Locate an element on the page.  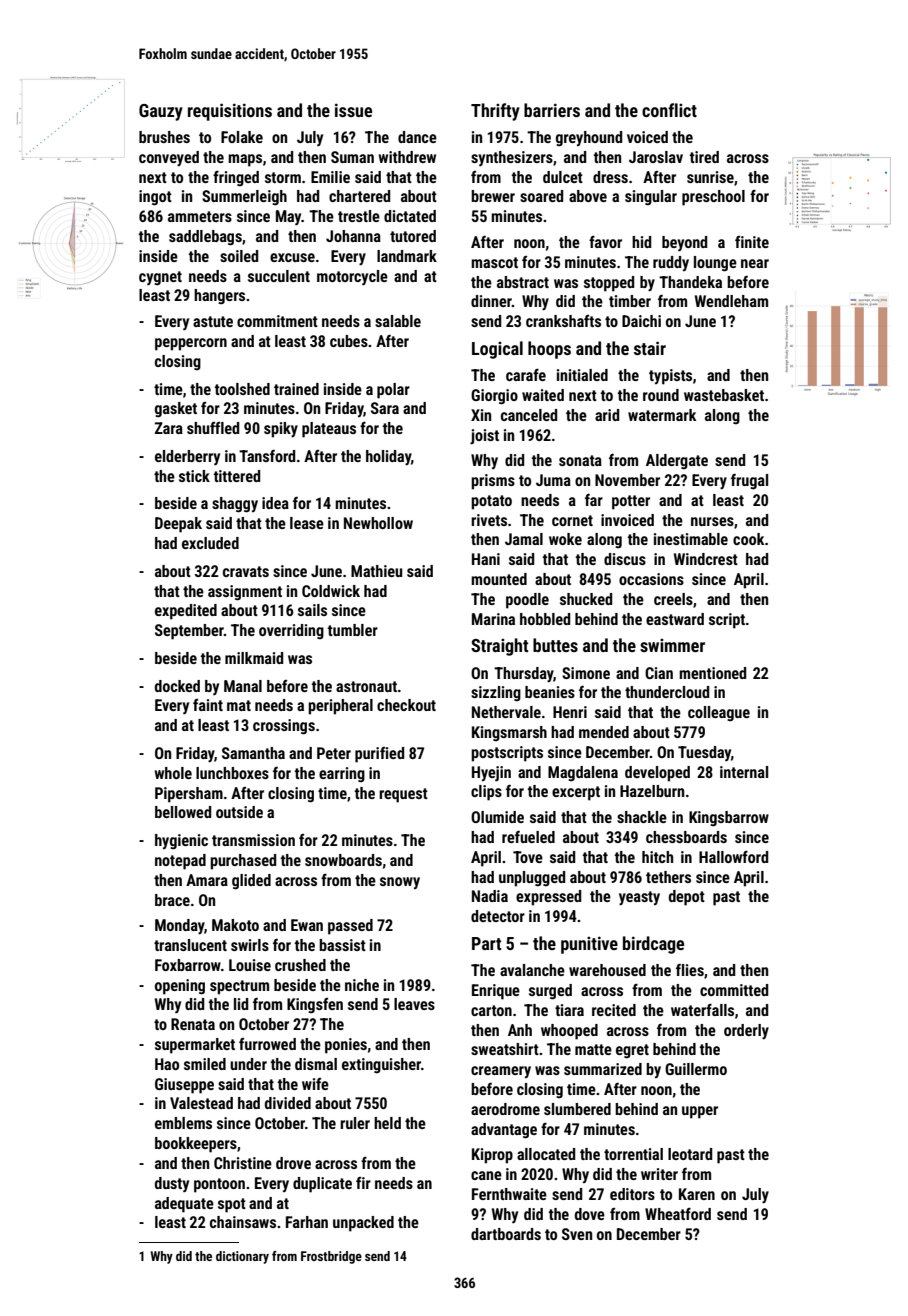
chainsaws is located at coordinates (243, 1222).
